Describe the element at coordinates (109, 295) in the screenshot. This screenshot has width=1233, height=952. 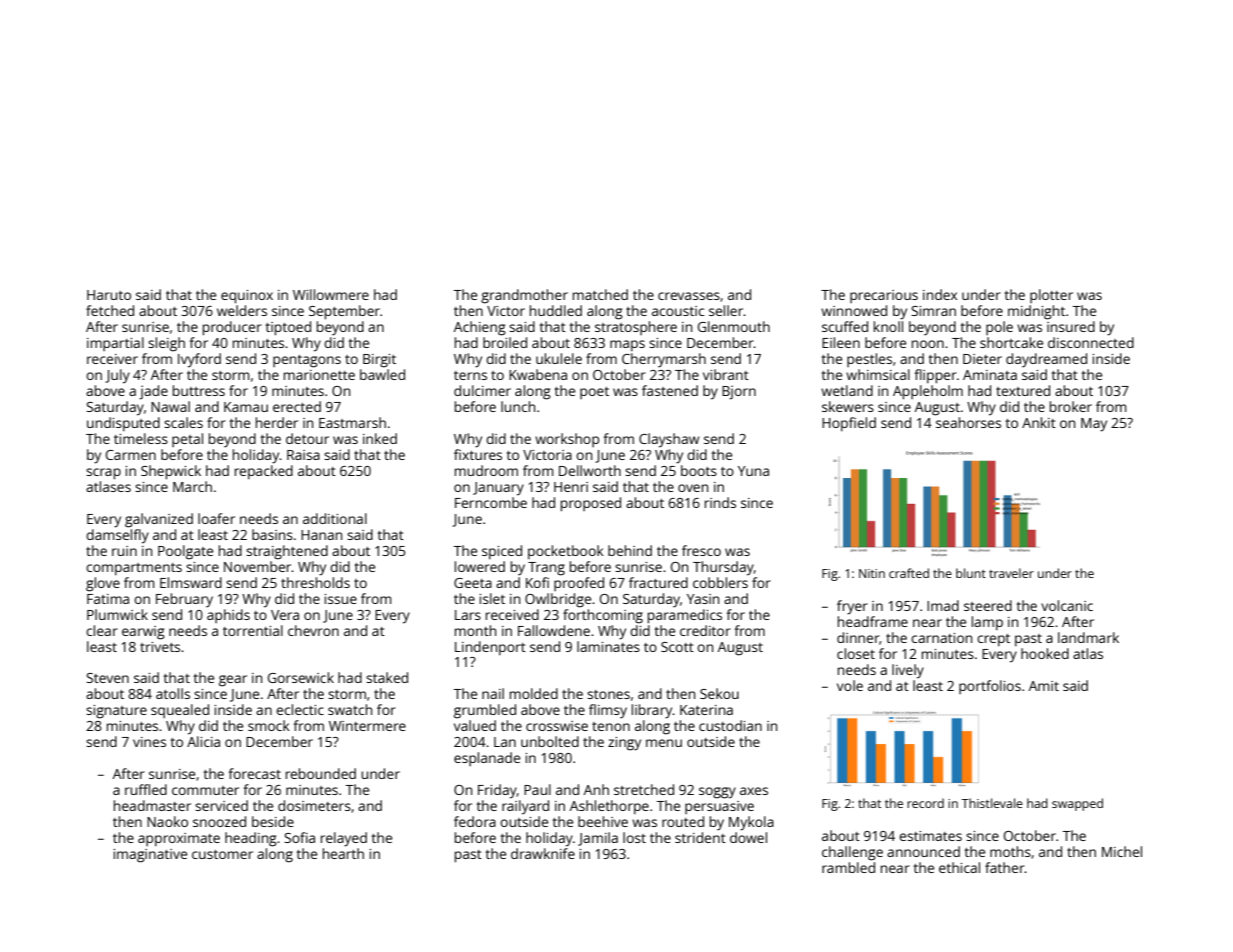
I see `Haruto` at that location.
